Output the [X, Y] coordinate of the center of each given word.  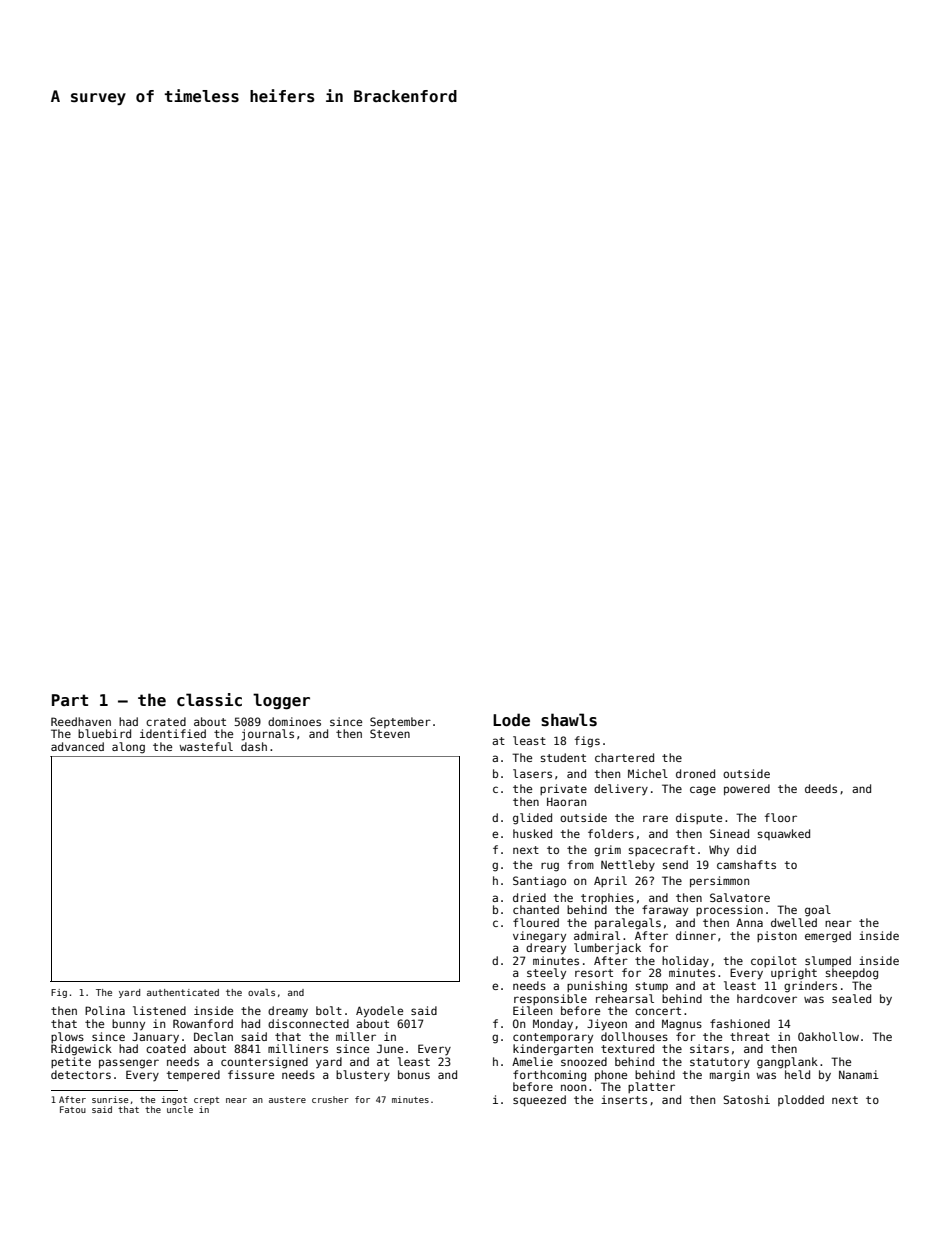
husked [532, 833]
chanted [536, 909]
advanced [77, 746]
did [746, 849]
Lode [511, 720]
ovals [261, 992]
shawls [569, 720]
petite [71, 1062]
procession [729, 910]
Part [70, 700]
